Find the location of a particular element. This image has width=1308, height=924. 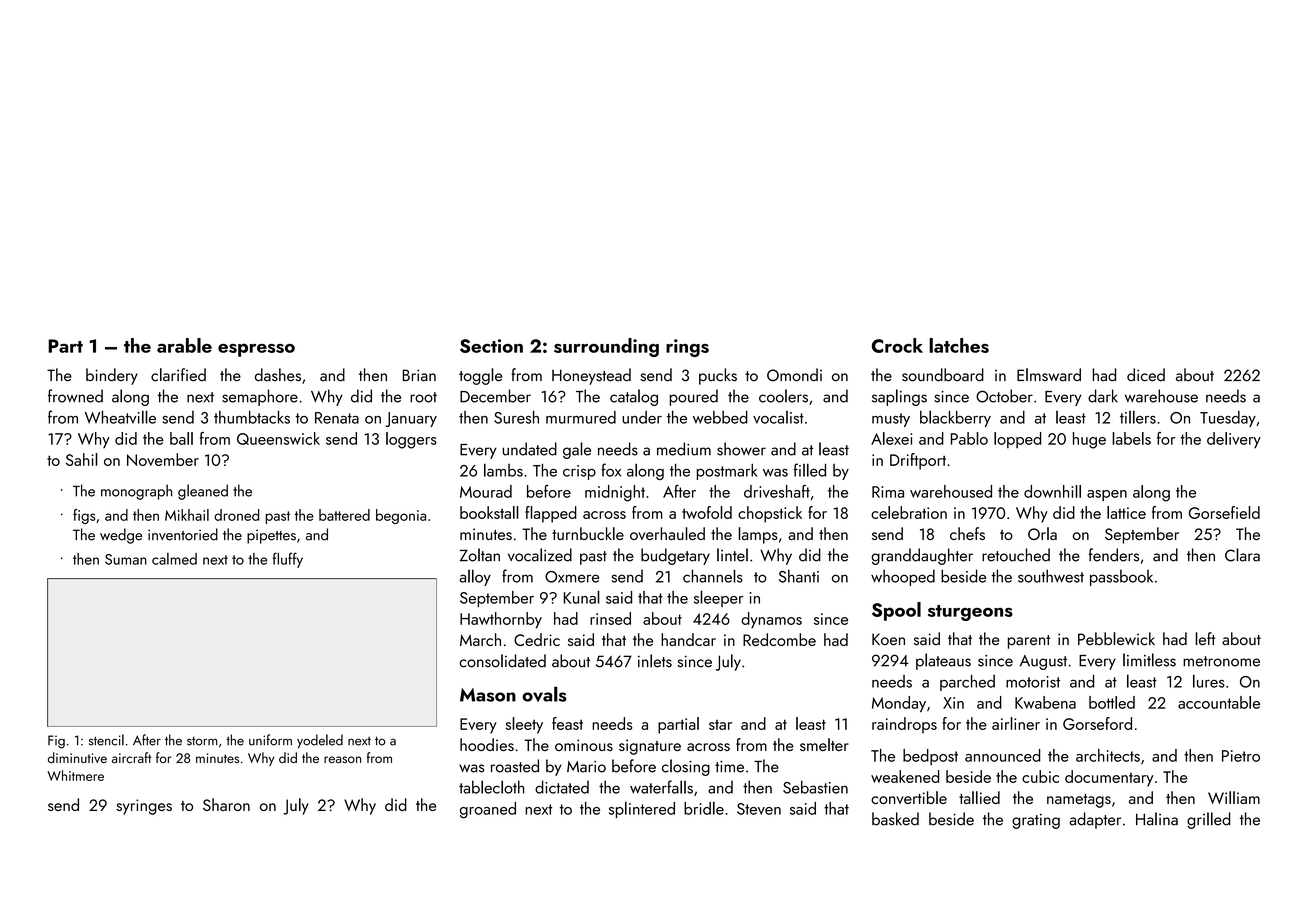

arable is located at coordinates (184, 345).
